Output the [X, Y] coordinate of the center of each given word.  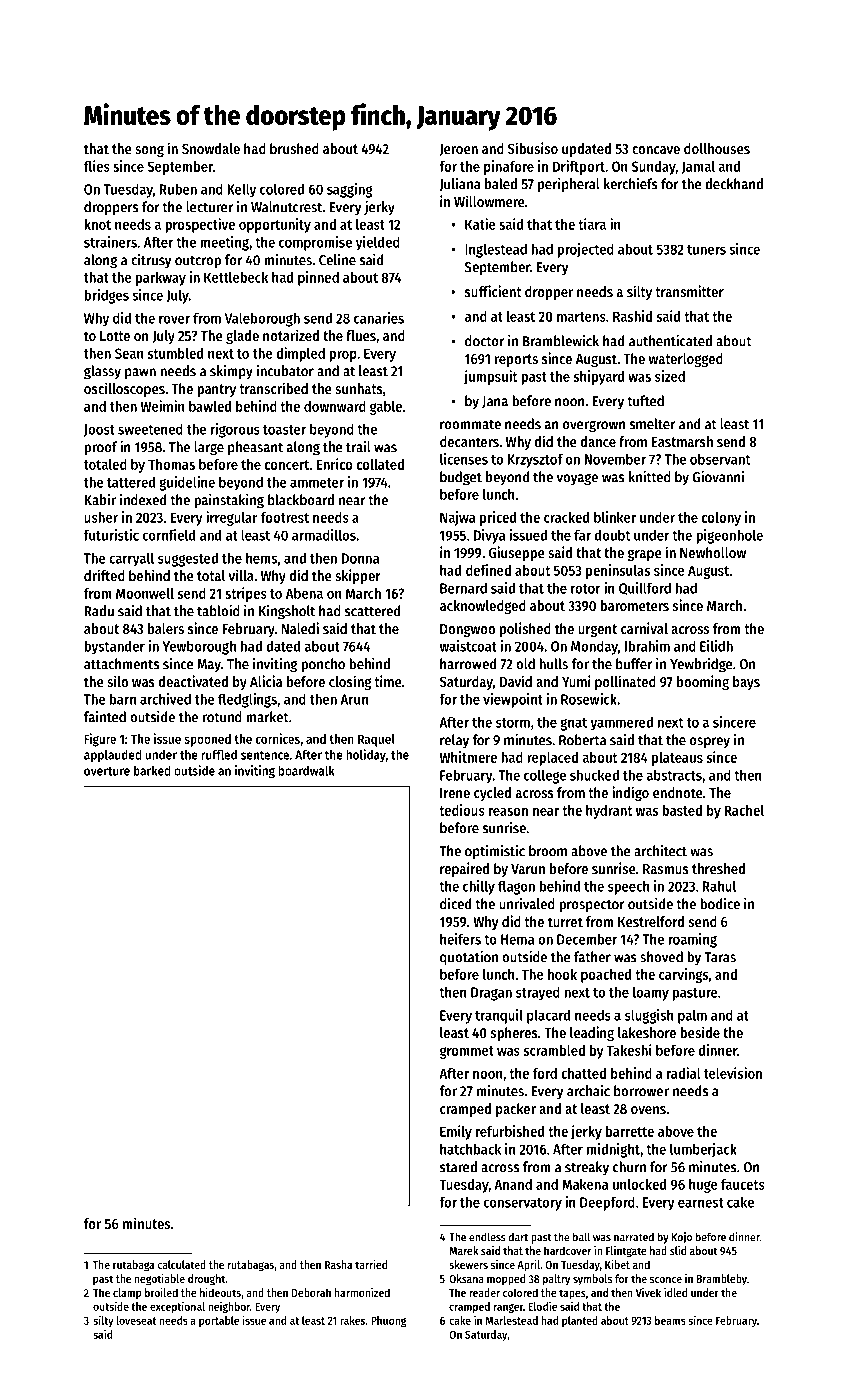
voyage [577, 479]
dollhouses [717, 148]
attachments [121, 664]
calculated [181, 1264]
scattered [372, 611]
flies [97, 166]
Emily [456, 1132]
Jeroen [458, 150]
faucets [742, 1184]
